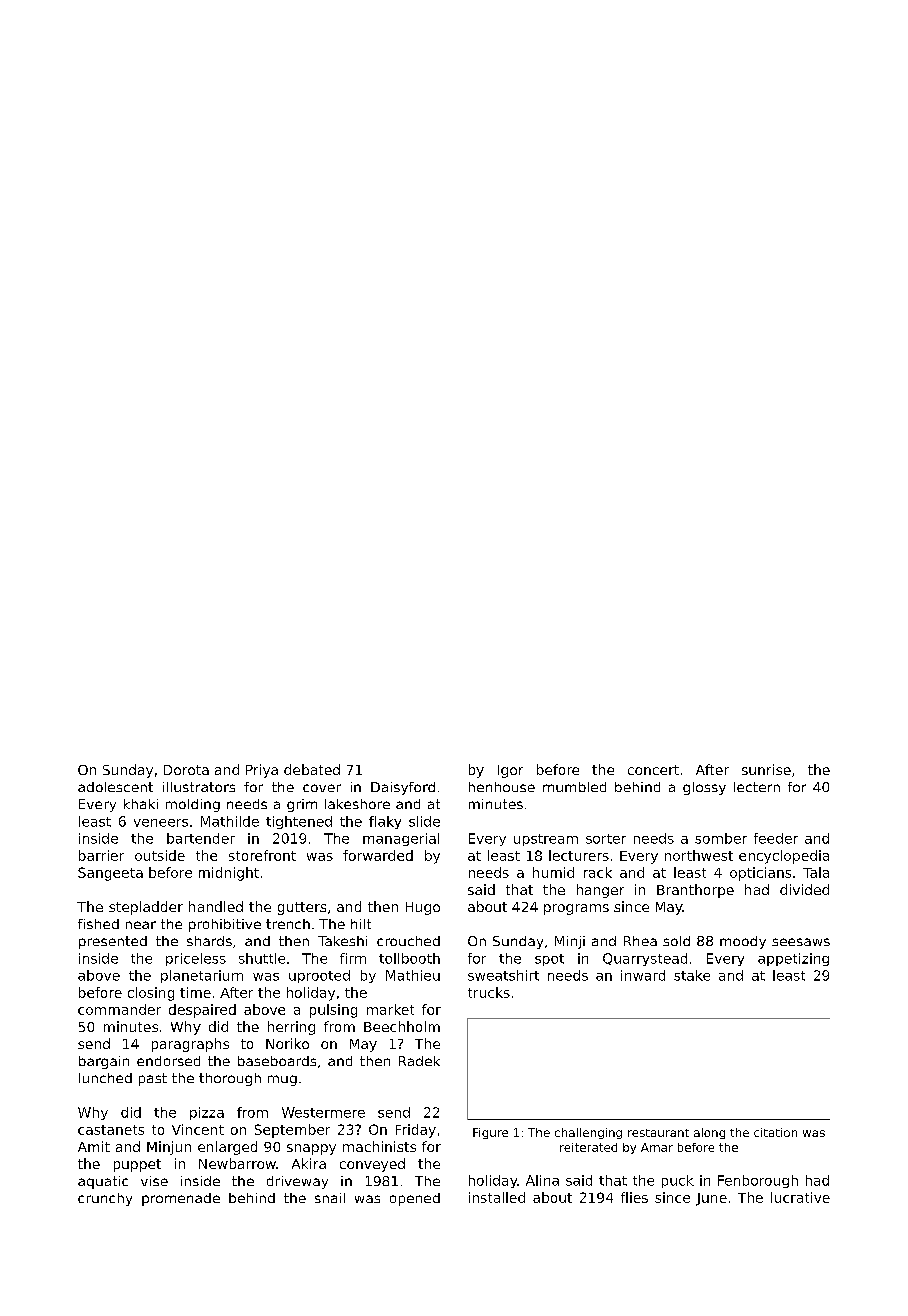  Describe the element at coordinates (676, 941) in the page. I see `sold` at that location.
